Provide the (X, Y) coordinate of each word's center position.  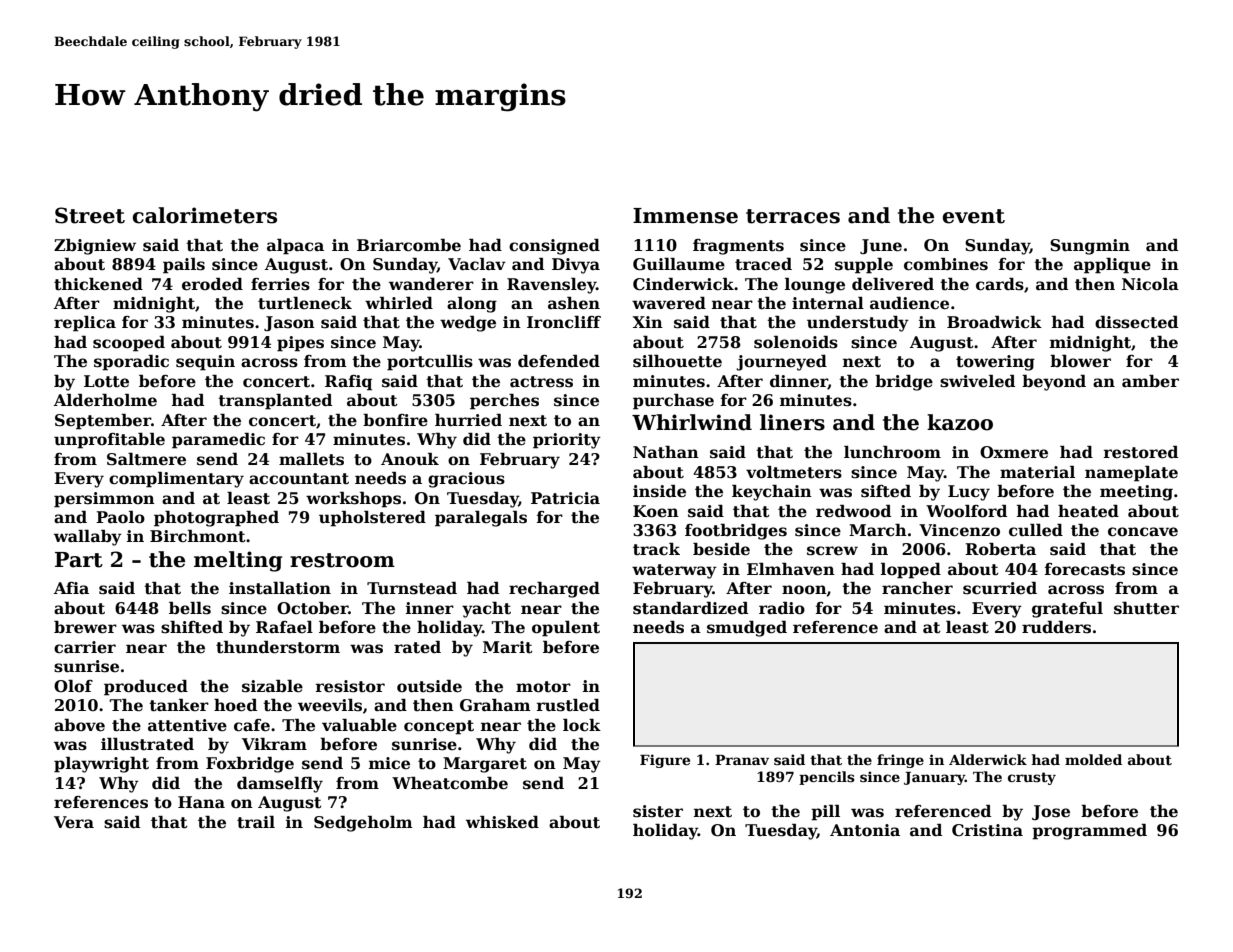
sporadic (131, 363)
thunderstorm (278, 647)
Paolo (120, 517)
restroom (342, 560)
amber (1150, 381)
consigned (554, 247)
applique (1112, 266)
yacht (486, 610)
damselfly (280, 785)
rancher (917, 588)
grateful (1067, 610)
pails (184, 266)
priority (567, 441)
